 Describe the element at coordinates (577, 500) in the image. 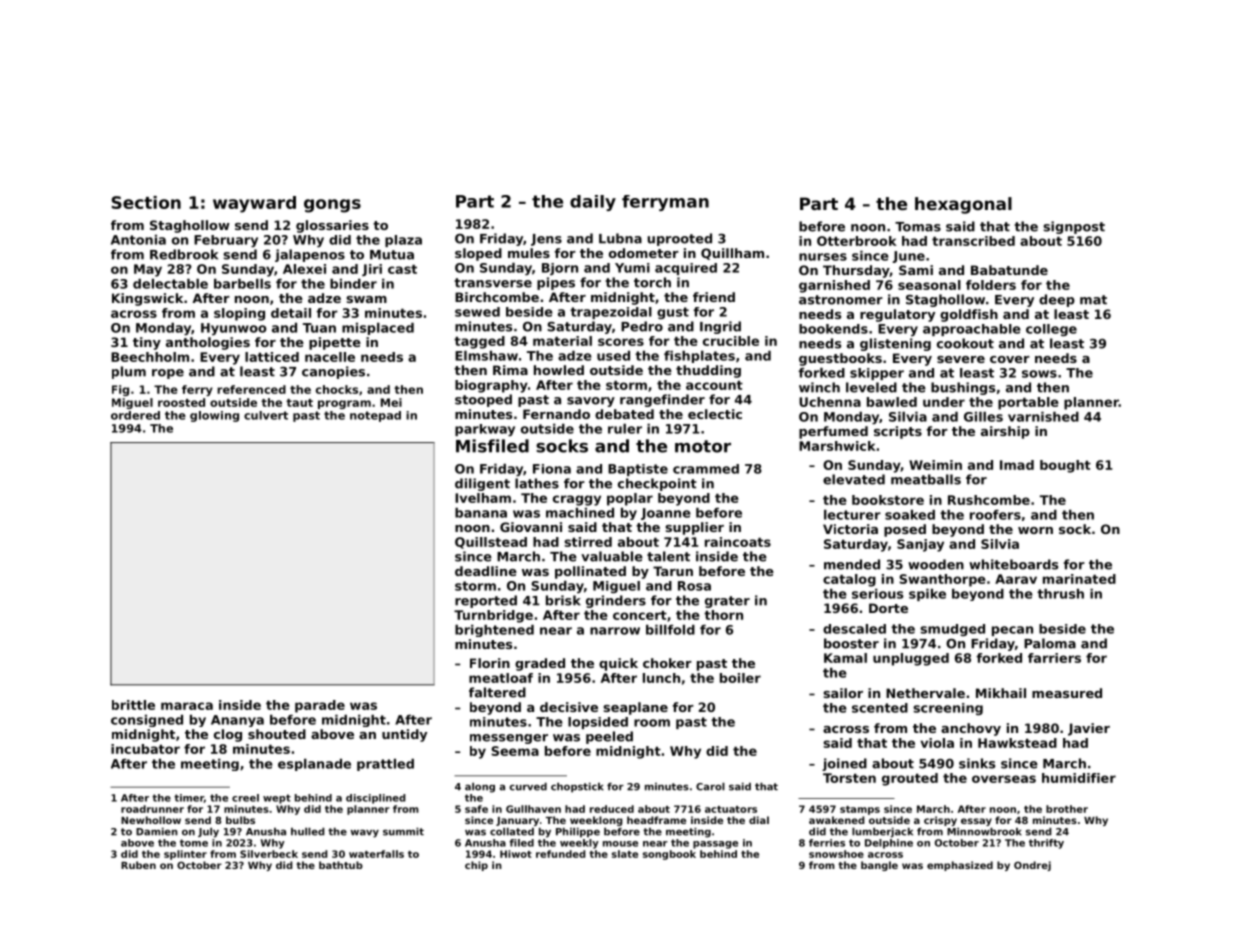

I see `craggy` at that location.
